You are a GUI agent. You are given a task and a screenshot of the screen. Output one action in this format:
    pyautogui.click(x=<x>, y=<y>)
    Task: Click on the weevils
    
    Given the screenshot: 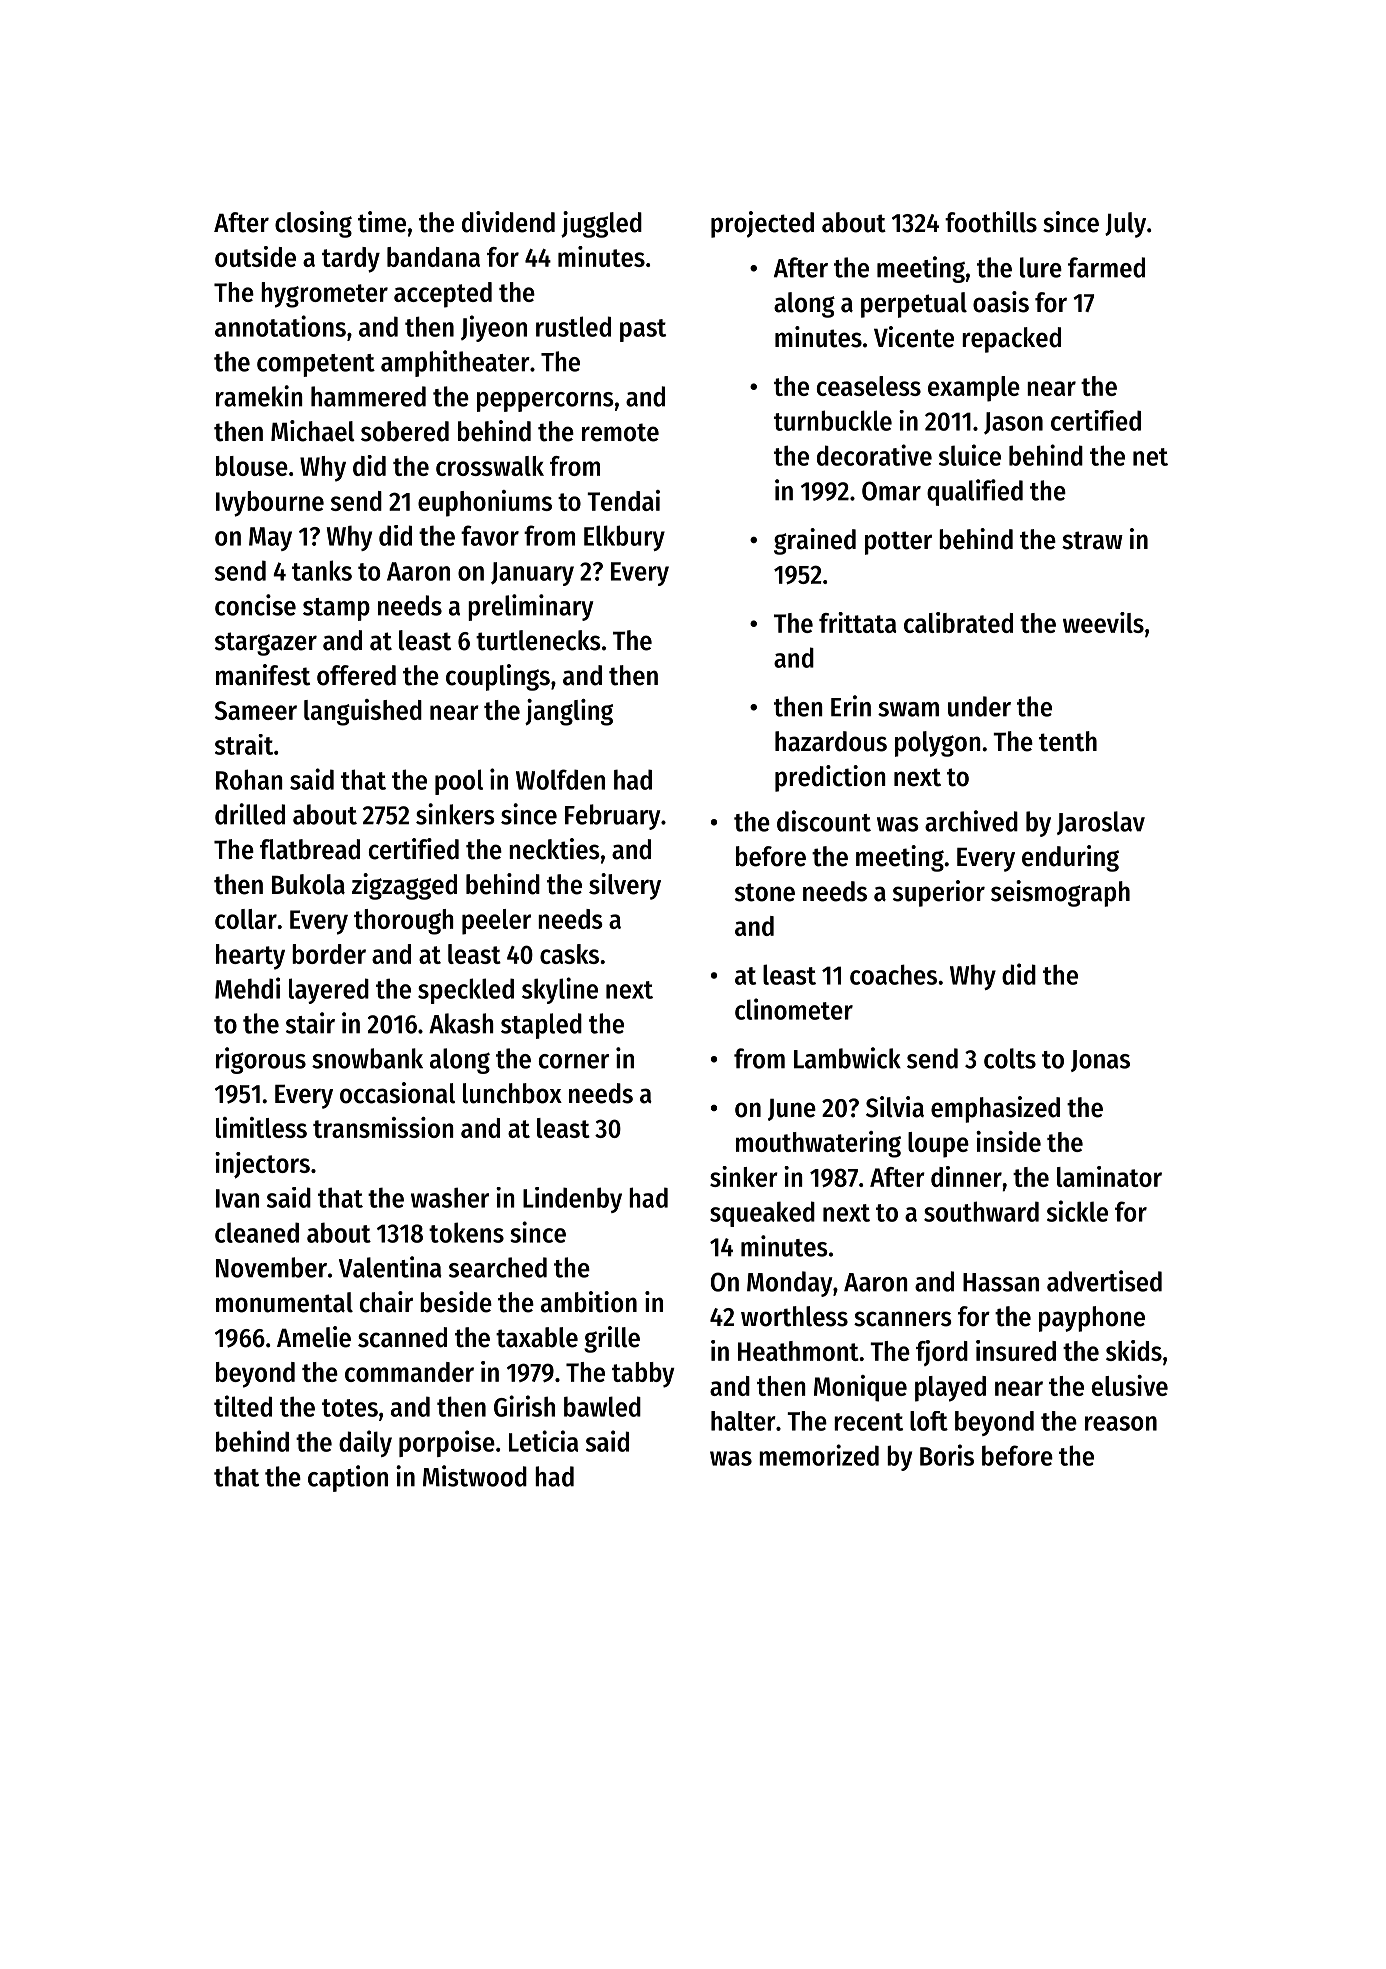 What is the action you would take?
    pyautogui.click(x=1103, y=622)
